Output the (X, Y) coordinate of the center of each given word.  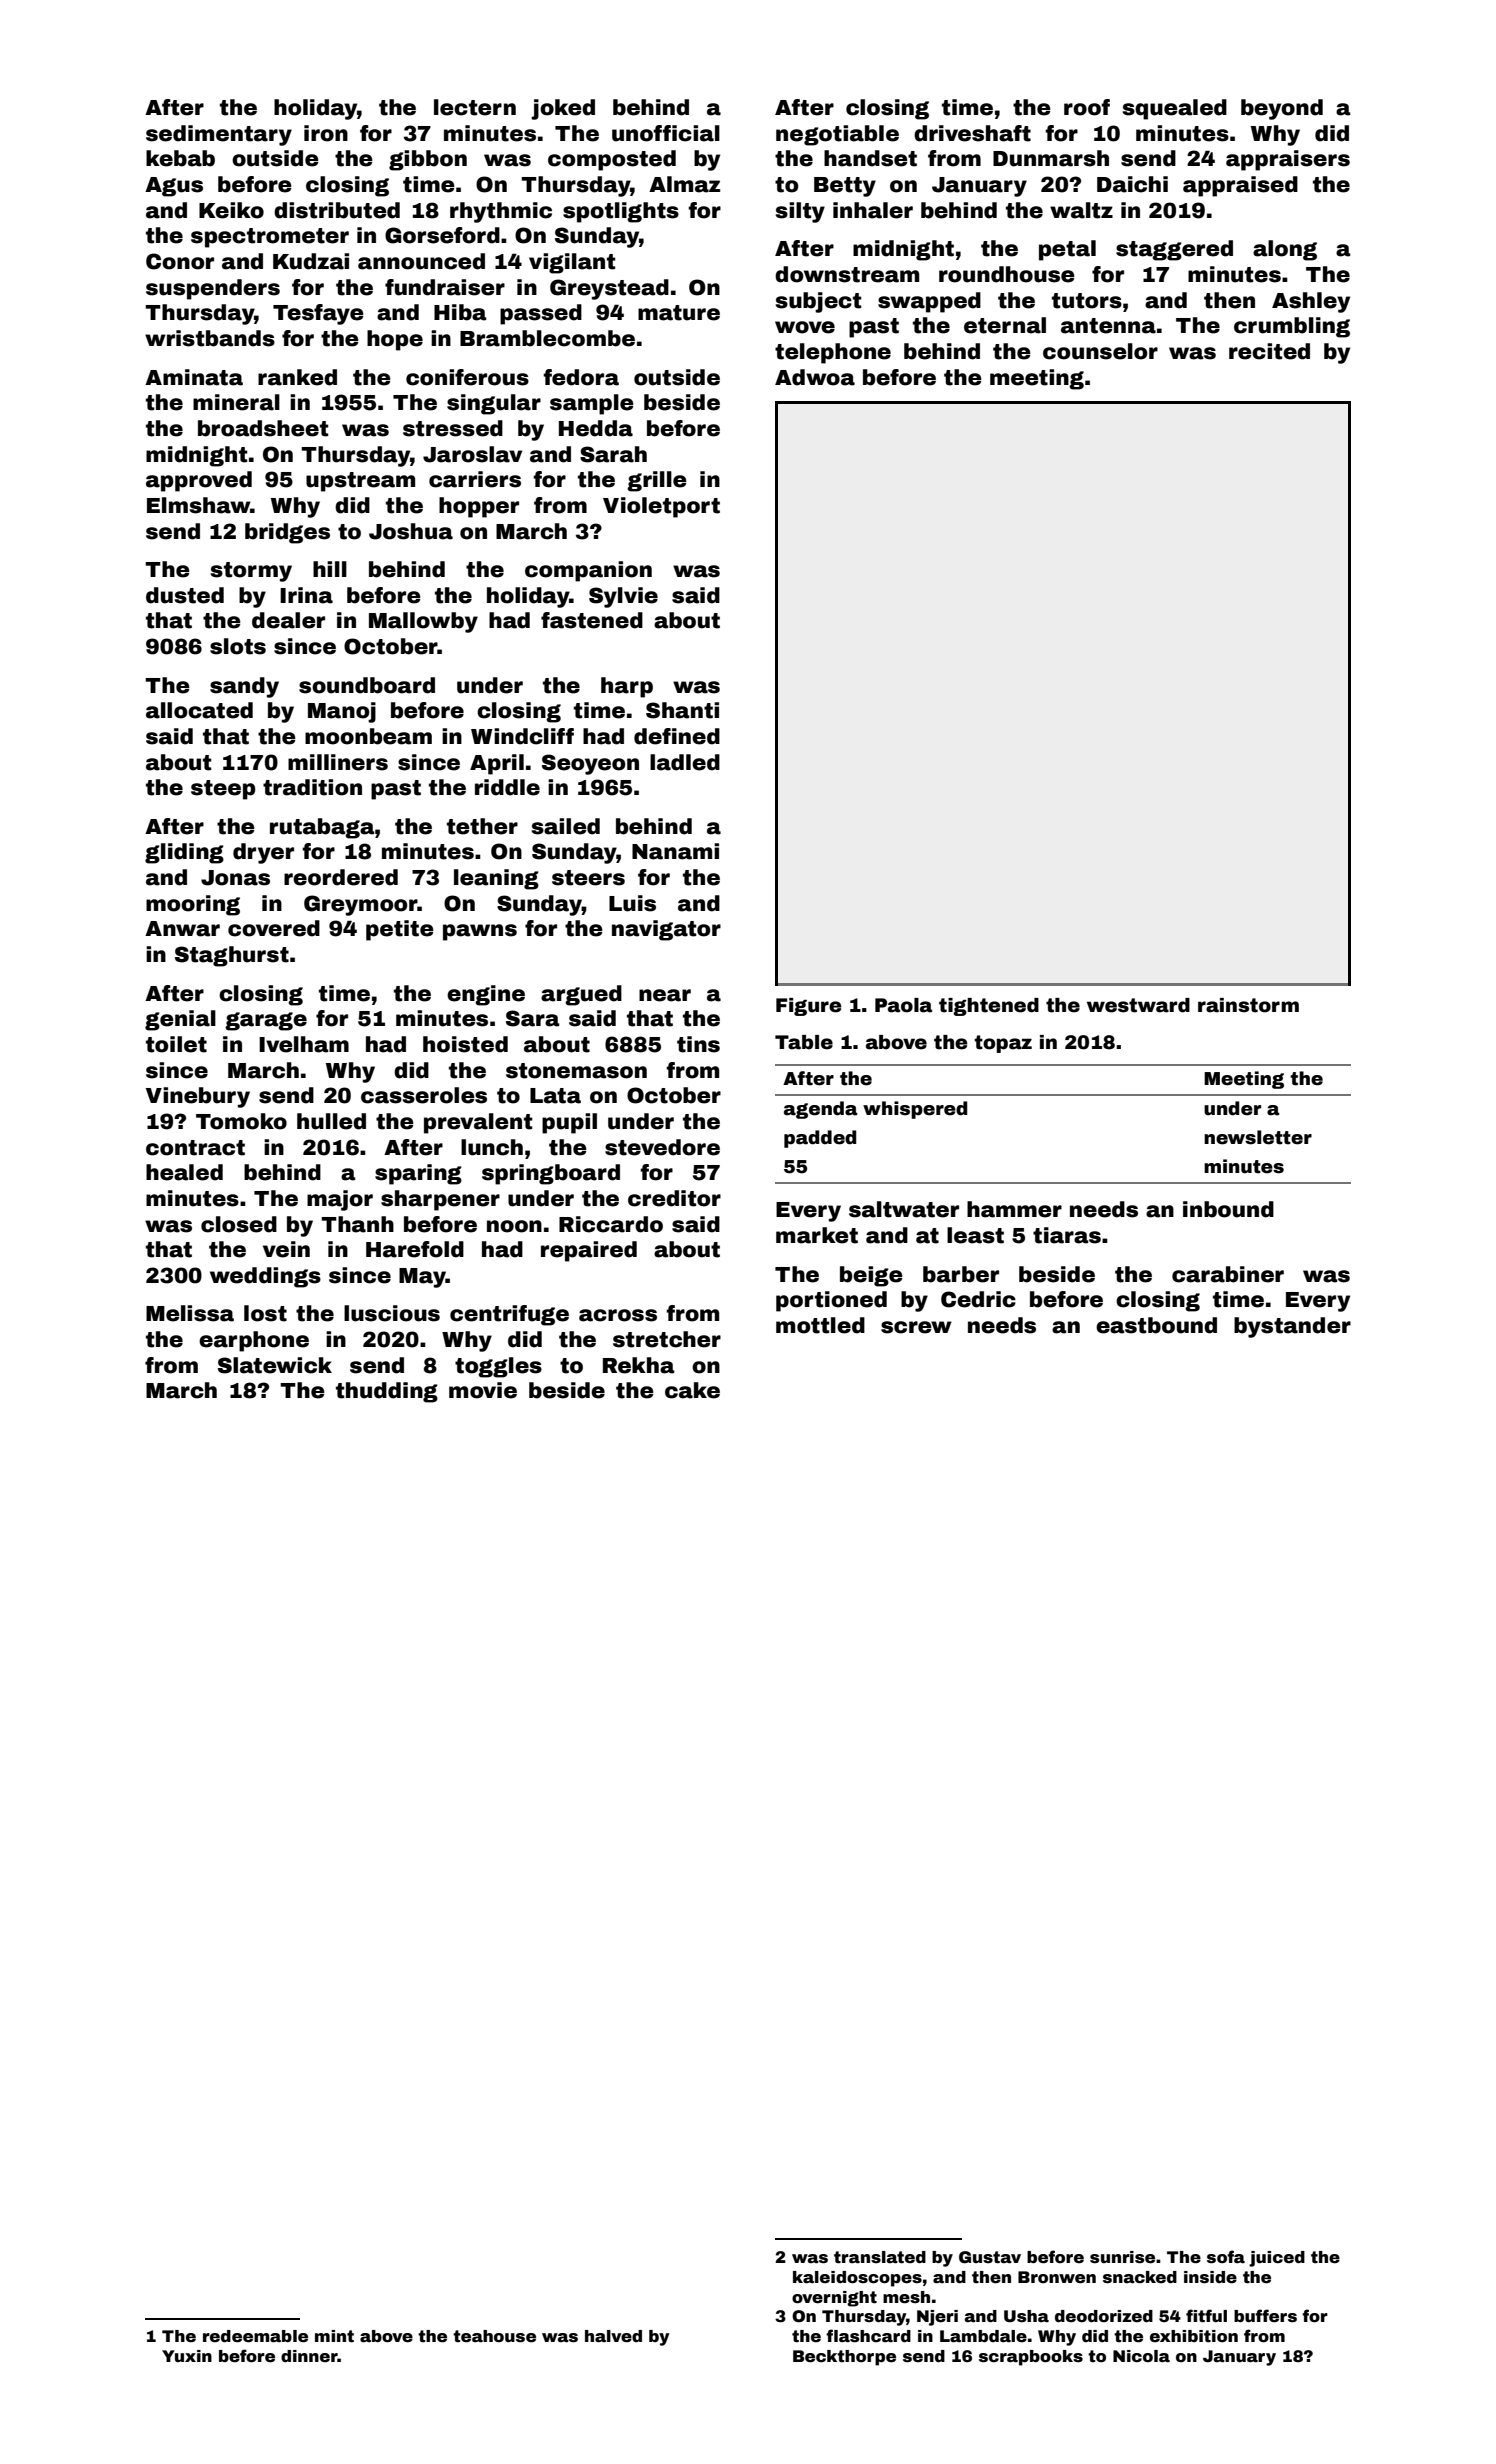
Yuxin (187, 2356)
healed (184, 1172)
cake (692, 1390)
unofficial (666, 133)
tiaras (1067, 1235)
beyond (1282, 109)
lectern (475, 107)
